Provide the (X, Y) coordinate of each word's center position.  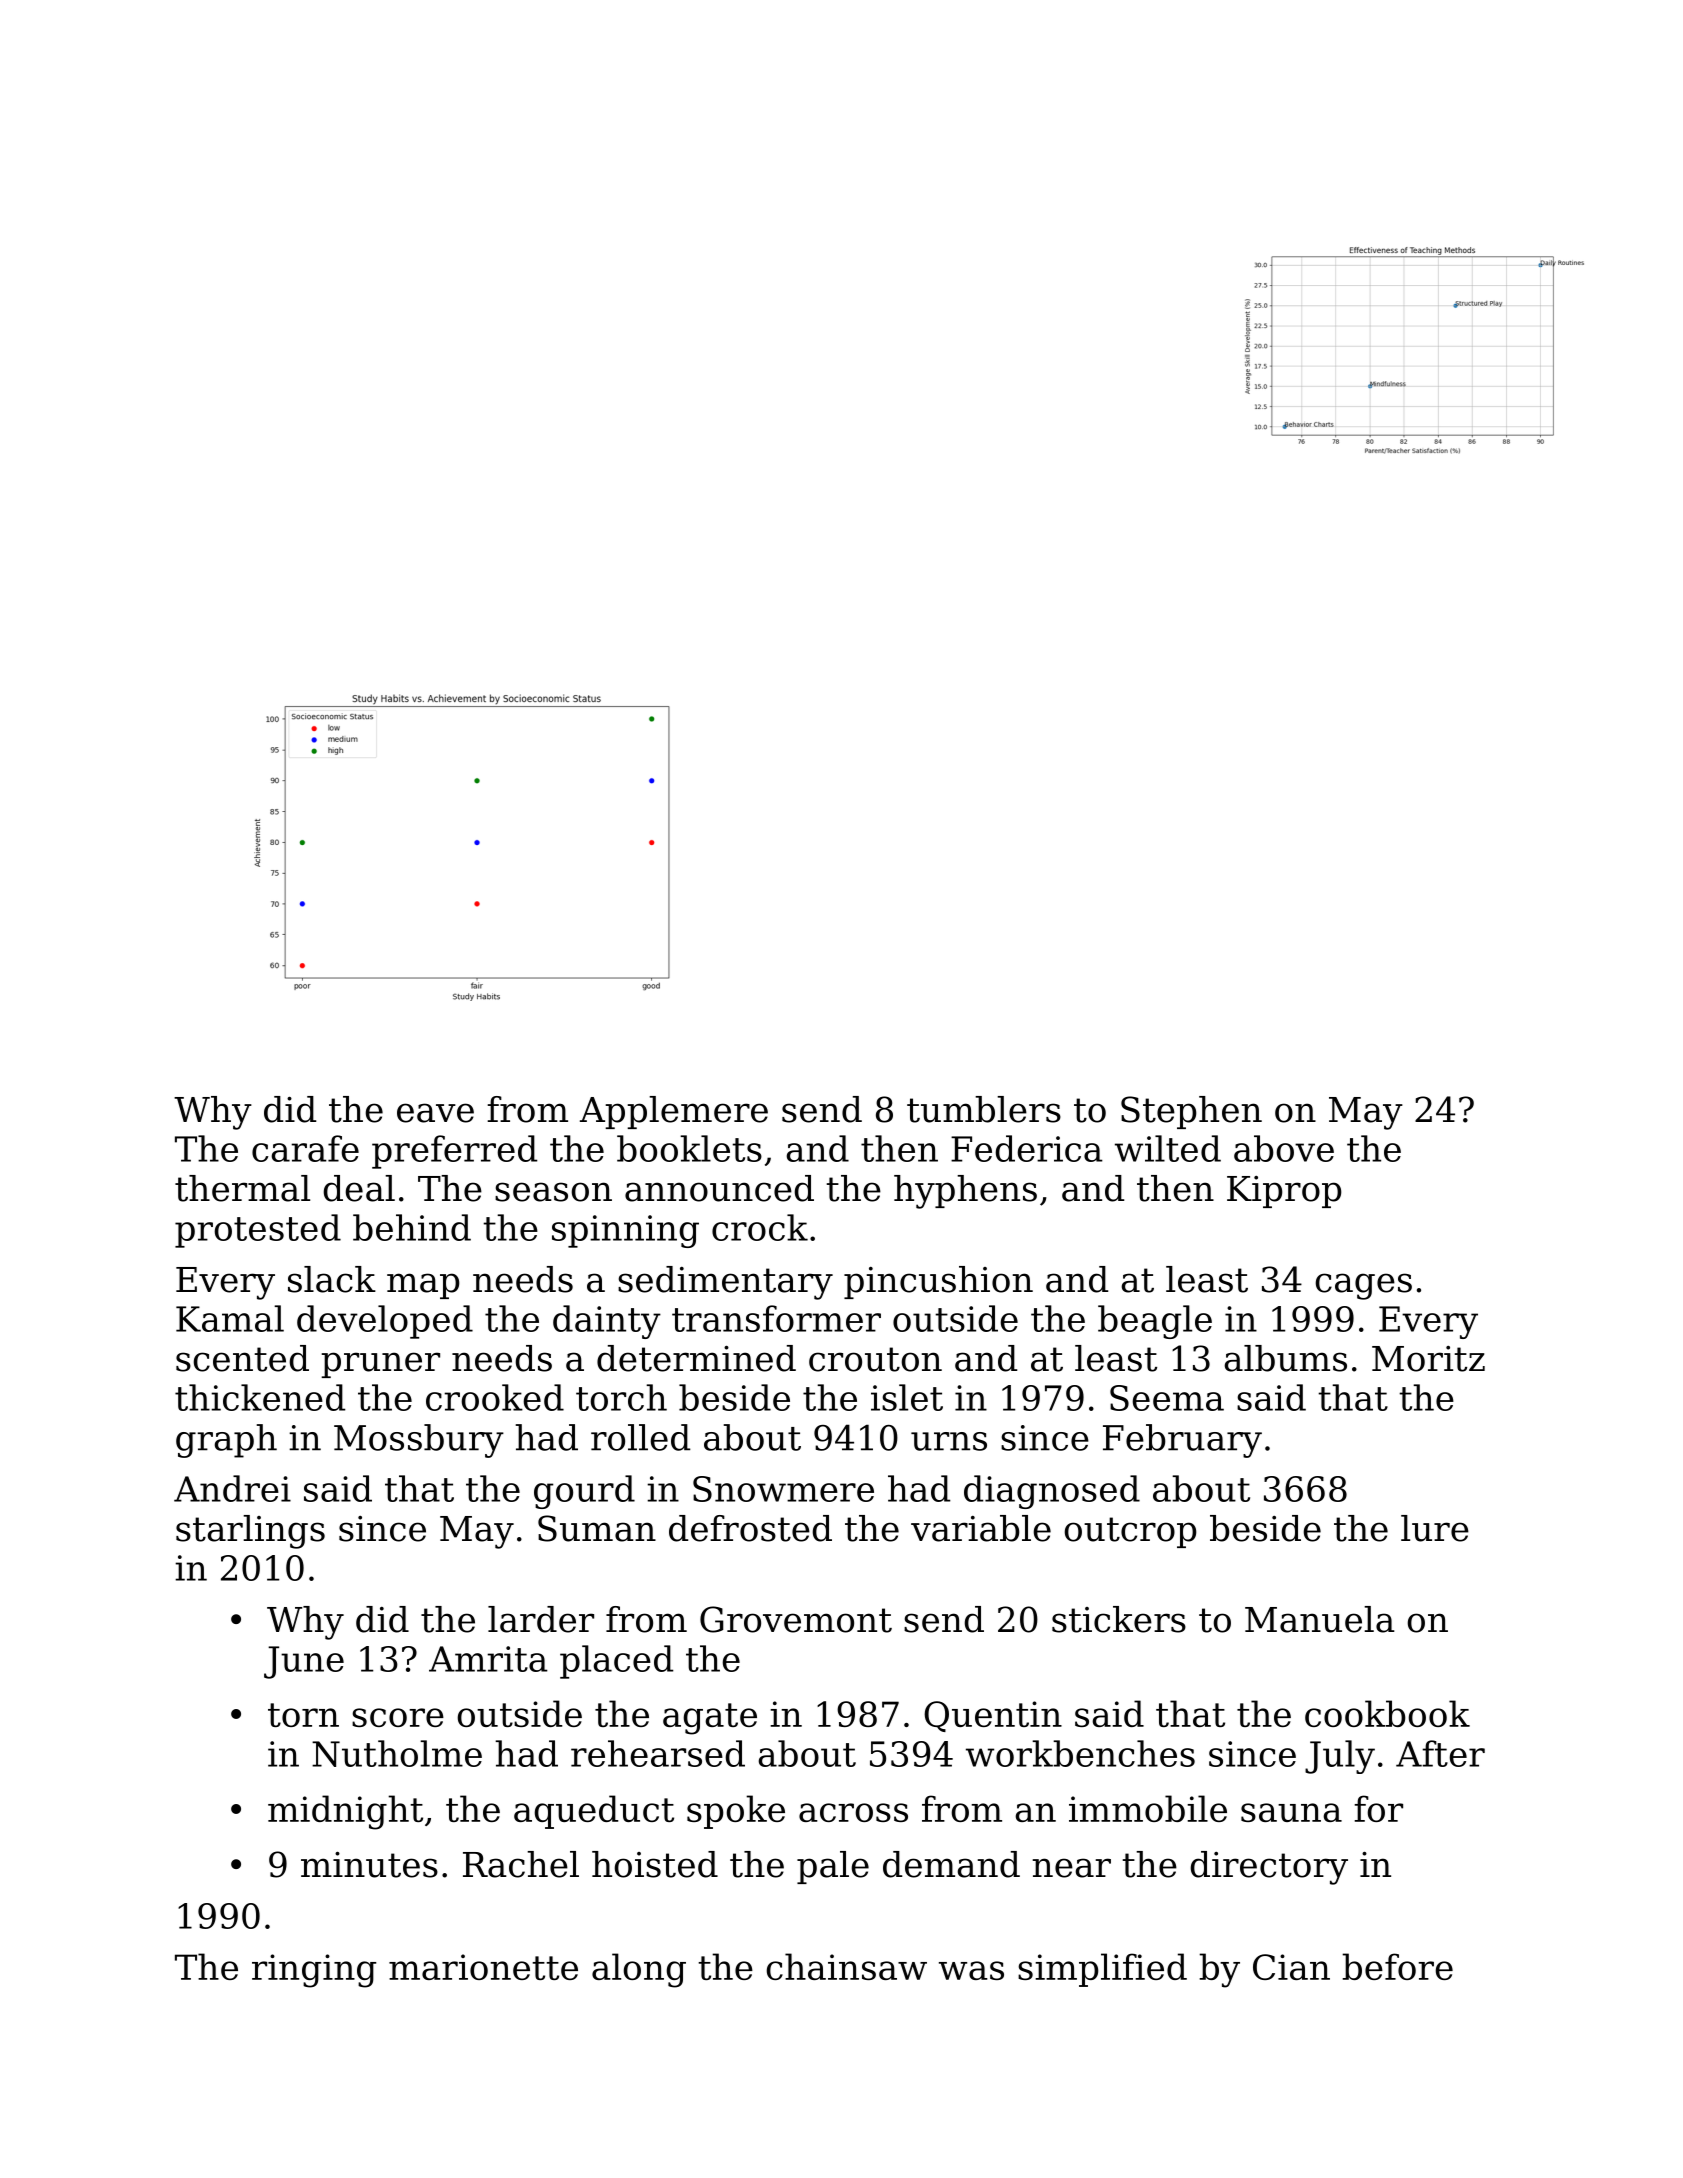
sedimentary (725, 1283)
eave (435, 1113)
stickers (1119, 1619)
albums (1285, 1358)
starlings (250, 1532)
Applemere (674, 1112)
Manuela (1320, 1619)
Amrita (488, 1659)
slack (332, 1279)
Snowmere (783, 1489)
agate (710, 1719)
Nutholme (397, 1753)
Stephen (1191, 1112)
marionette (483, 1967)
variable (981, 1528)
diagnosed (1052, 1492)
